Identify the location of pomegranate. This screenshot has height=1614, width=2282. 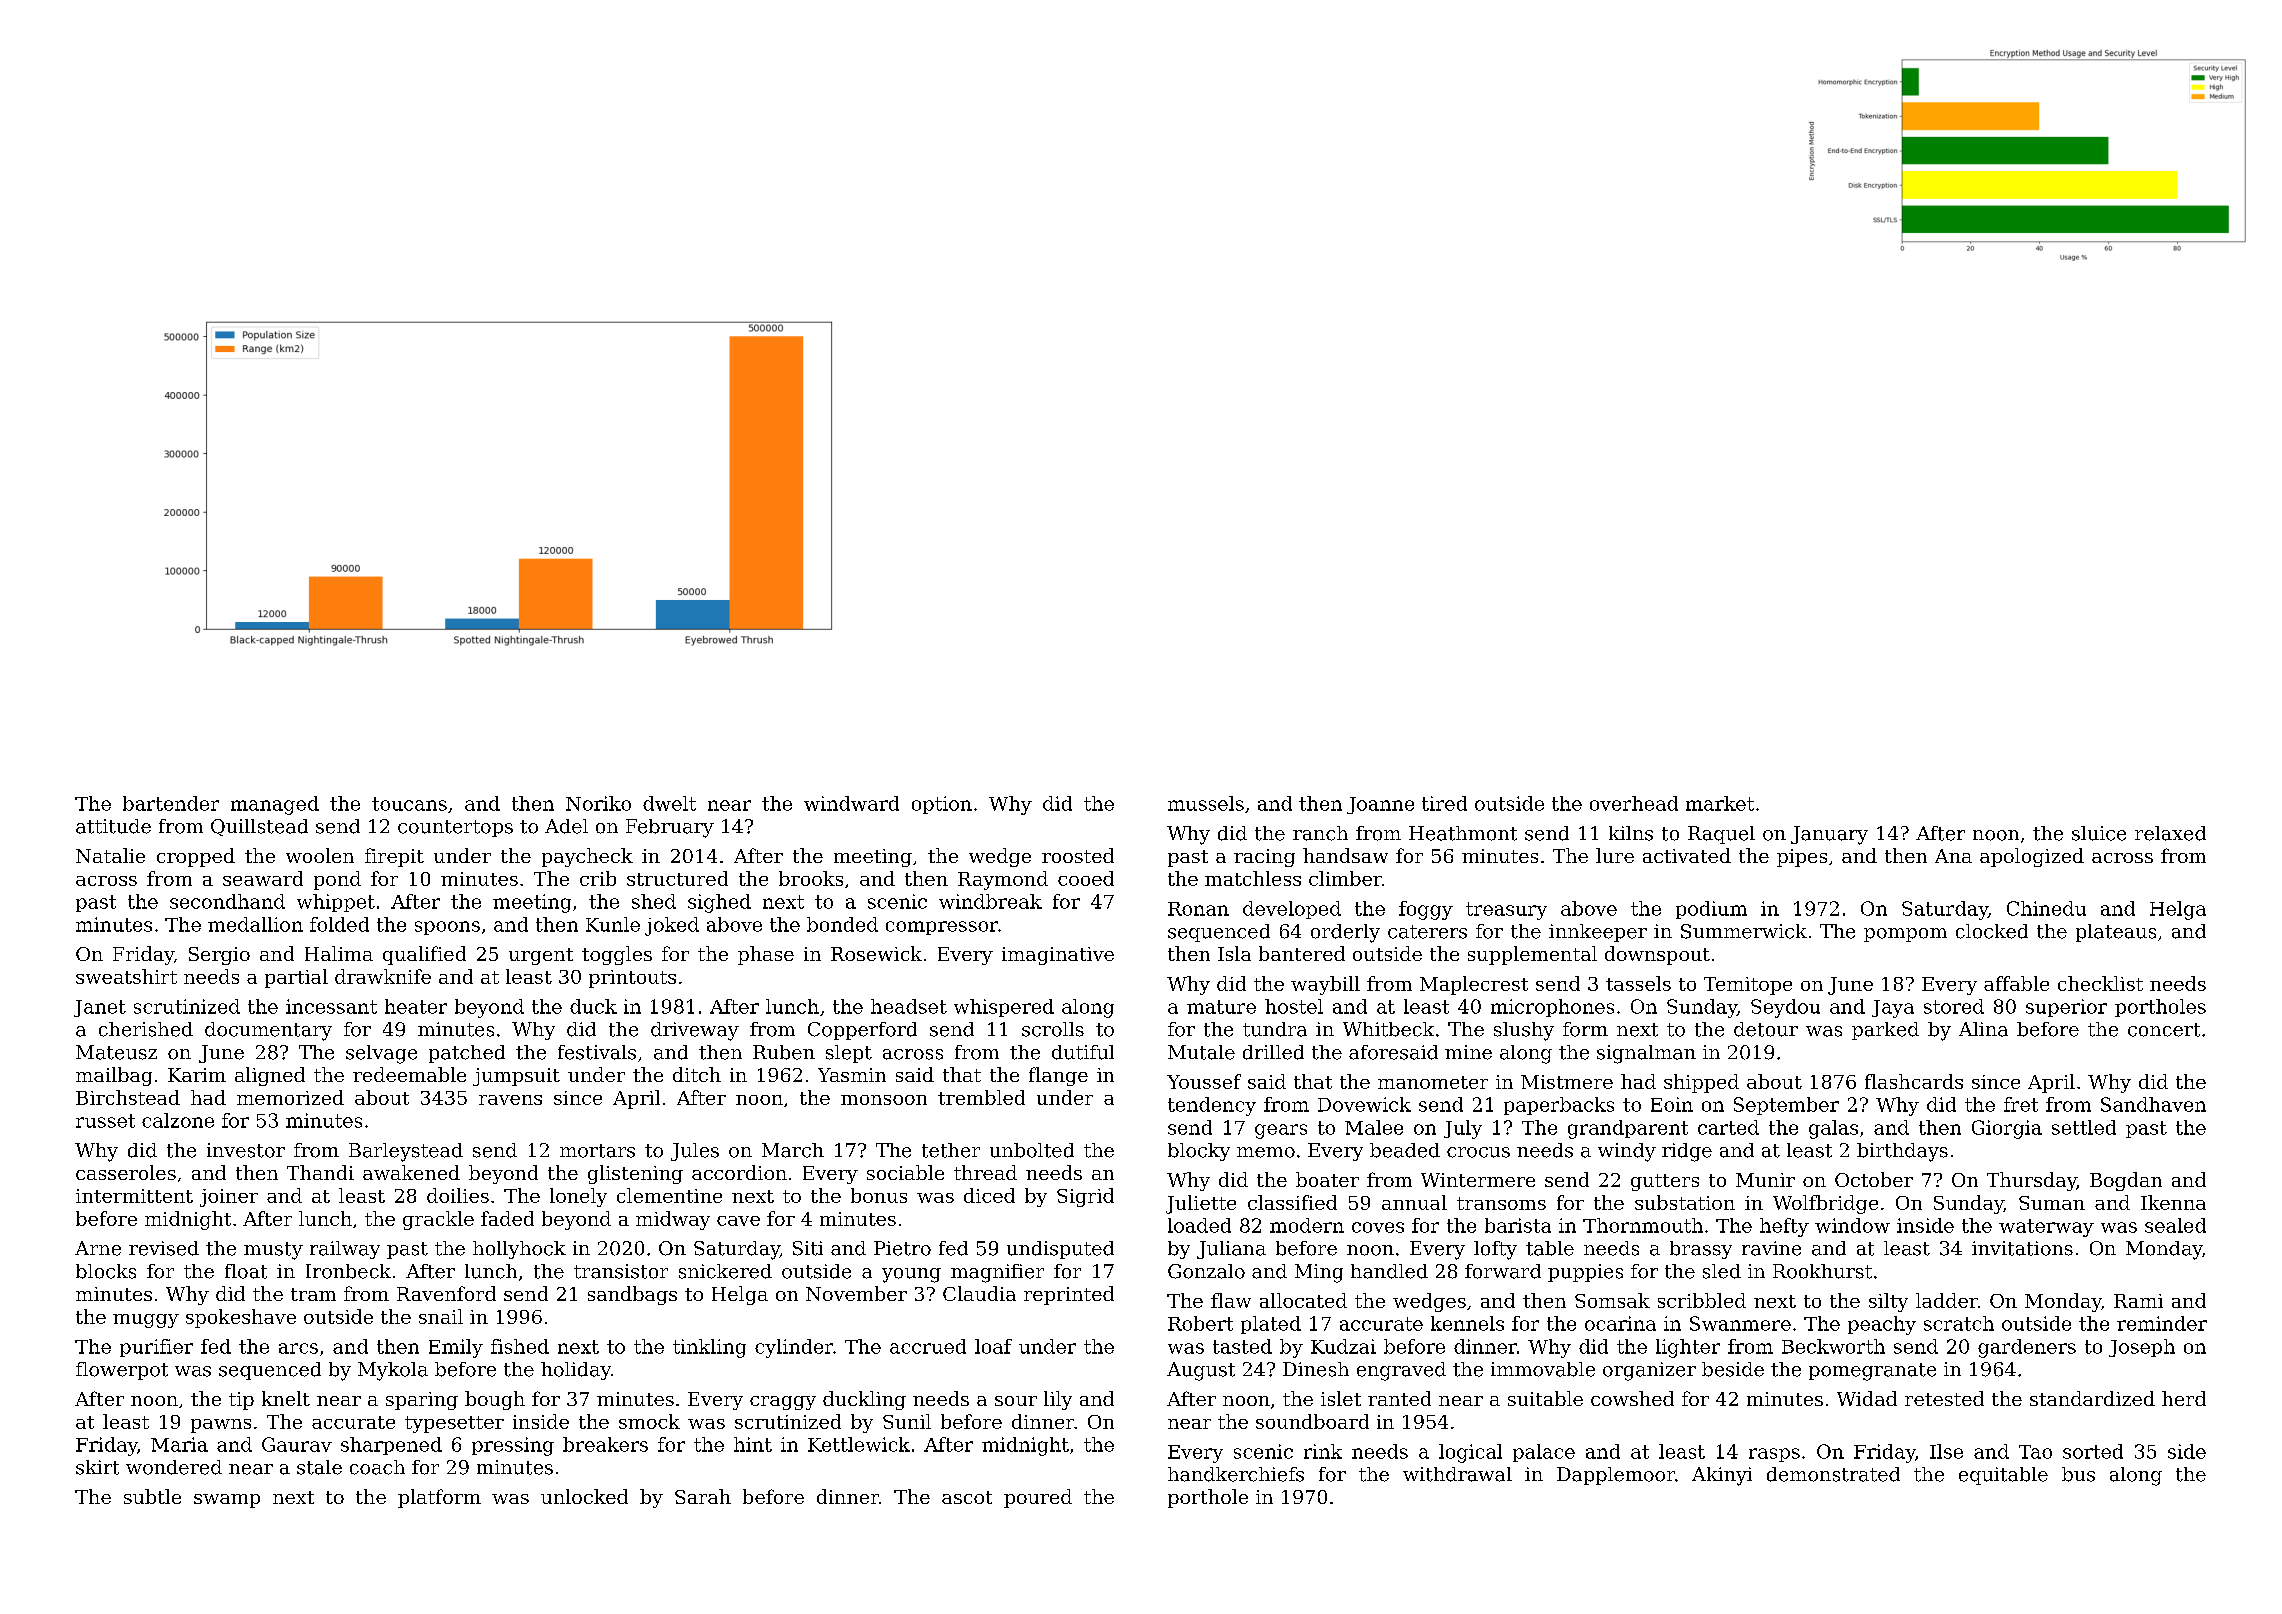
(1872, 1372).
